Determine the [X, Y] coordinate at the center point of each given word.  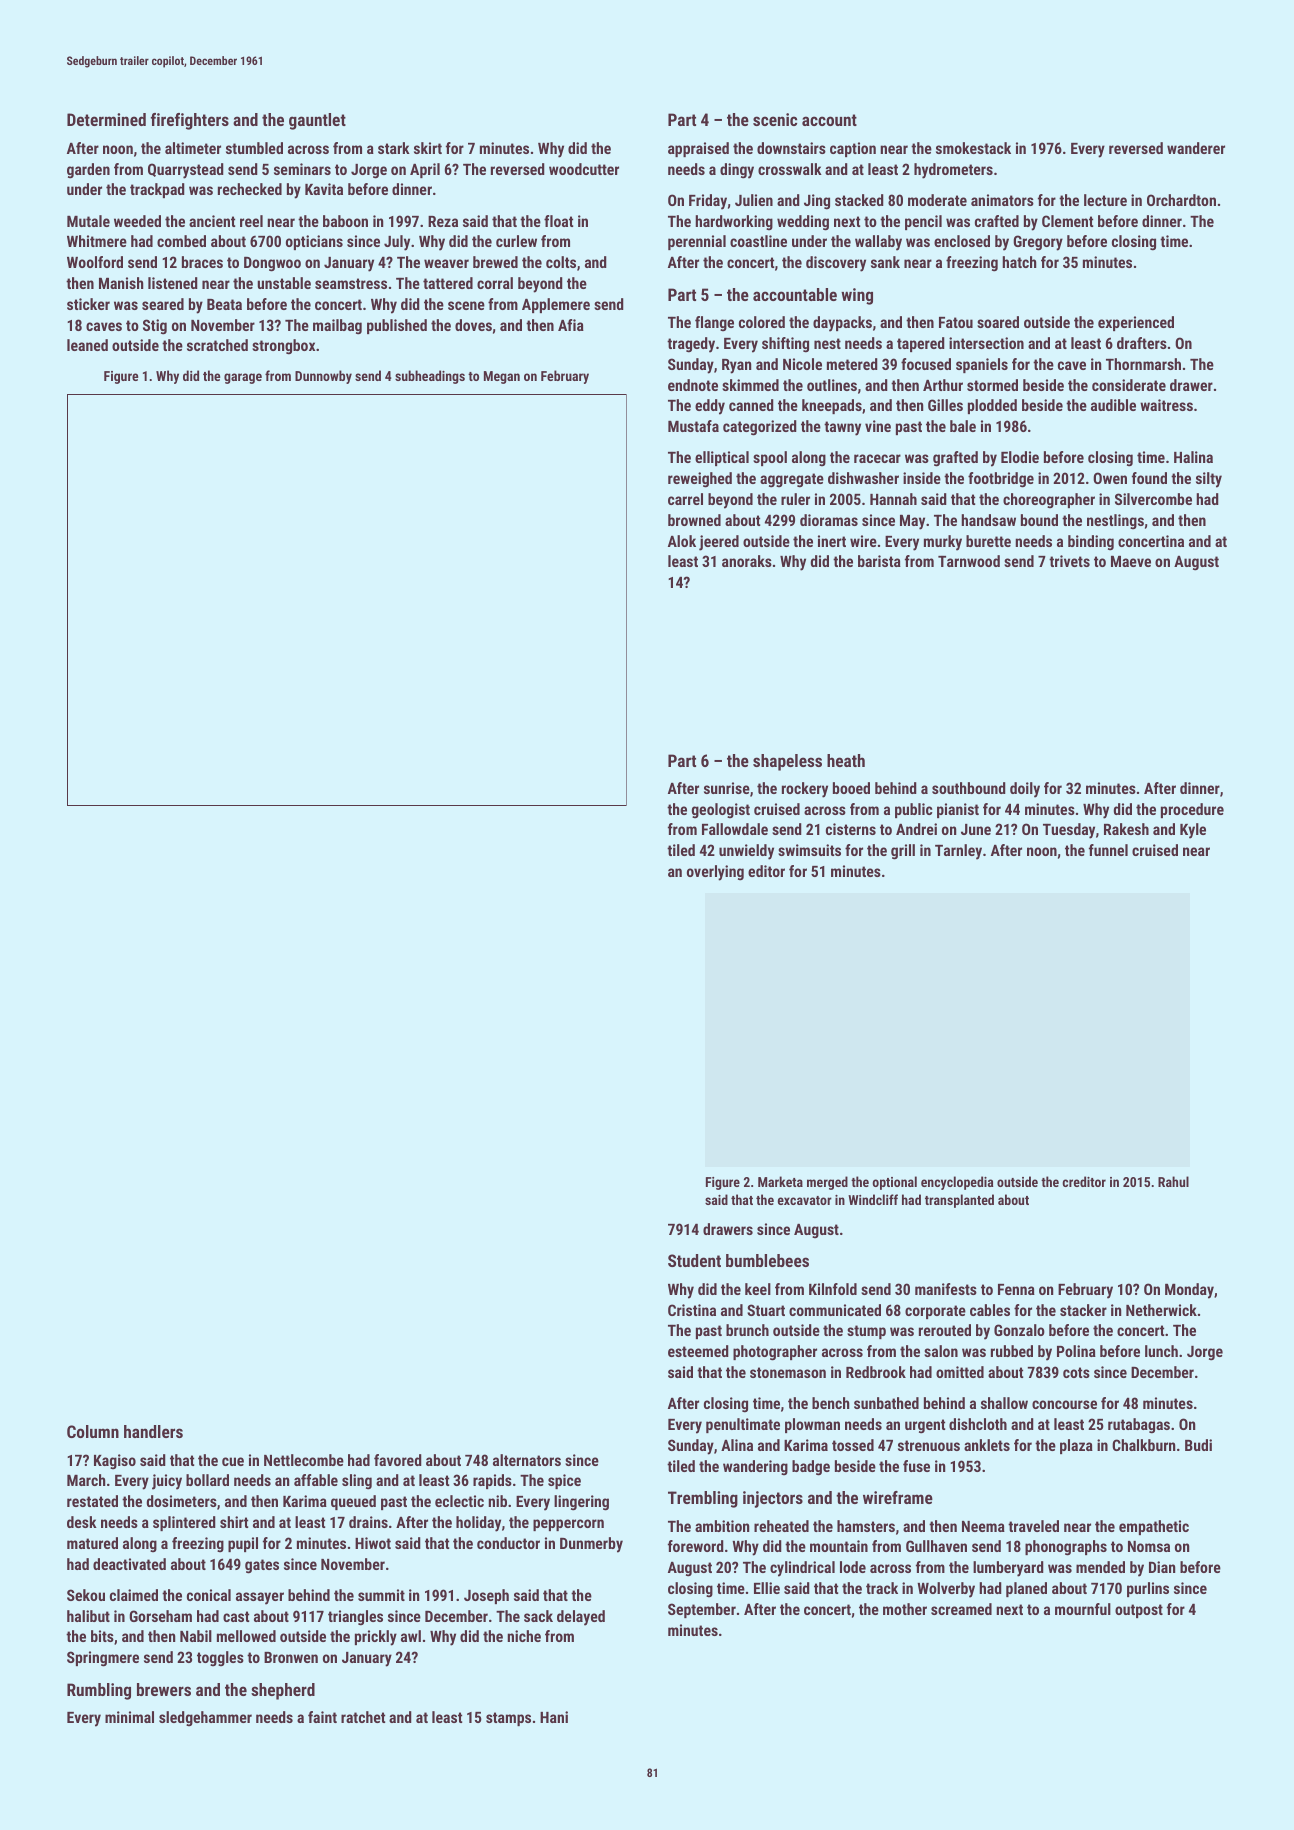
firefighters [190, 121]
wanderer [1196, 148]
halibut [88, 1616]
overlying [715, 873]
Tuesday [1069, 831]
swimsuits [809, 850]
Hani [554, 1717]
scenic [775, 119]
